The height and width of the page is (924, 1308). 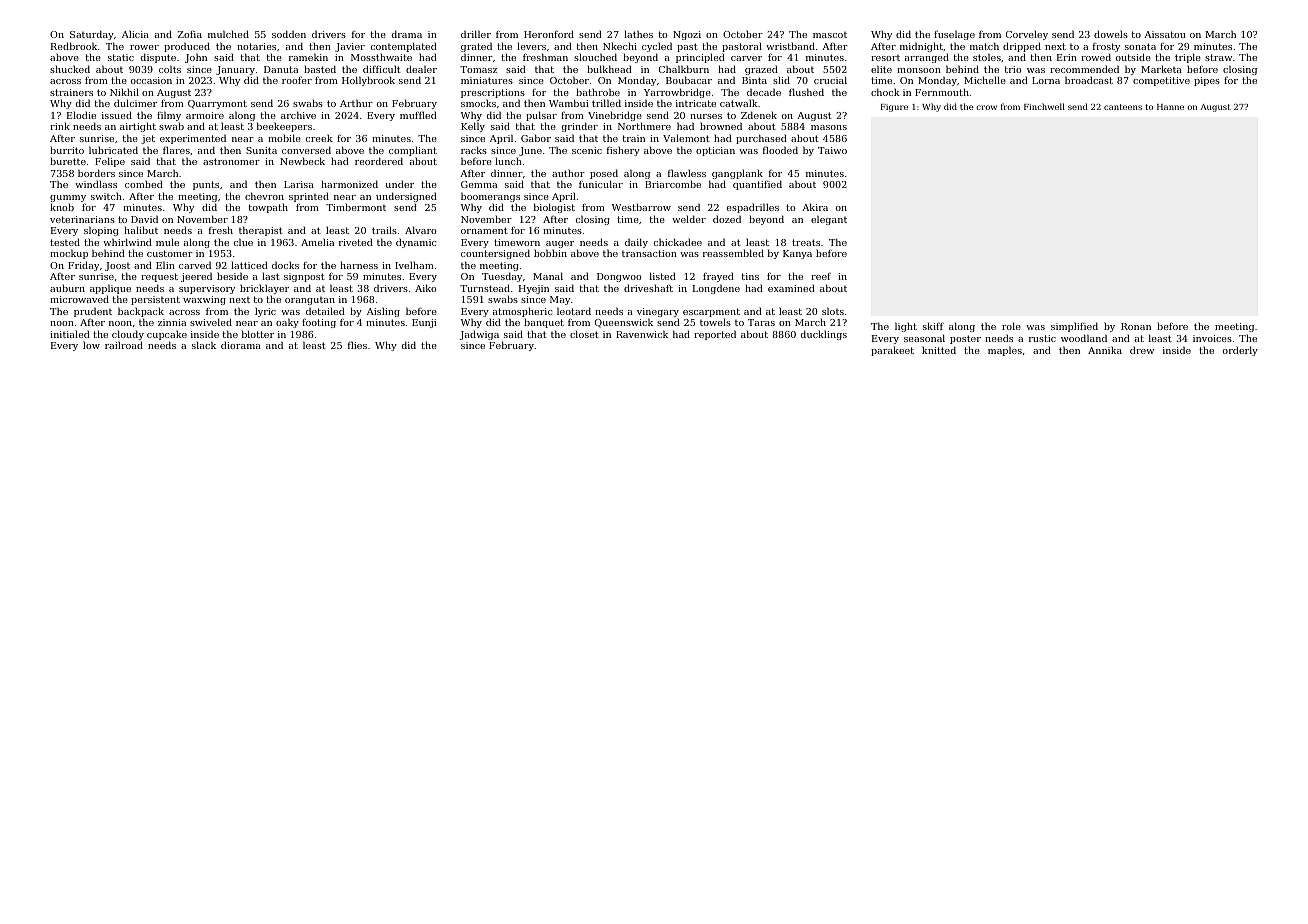 I want to click on borders, so click(x=96, y=173).
